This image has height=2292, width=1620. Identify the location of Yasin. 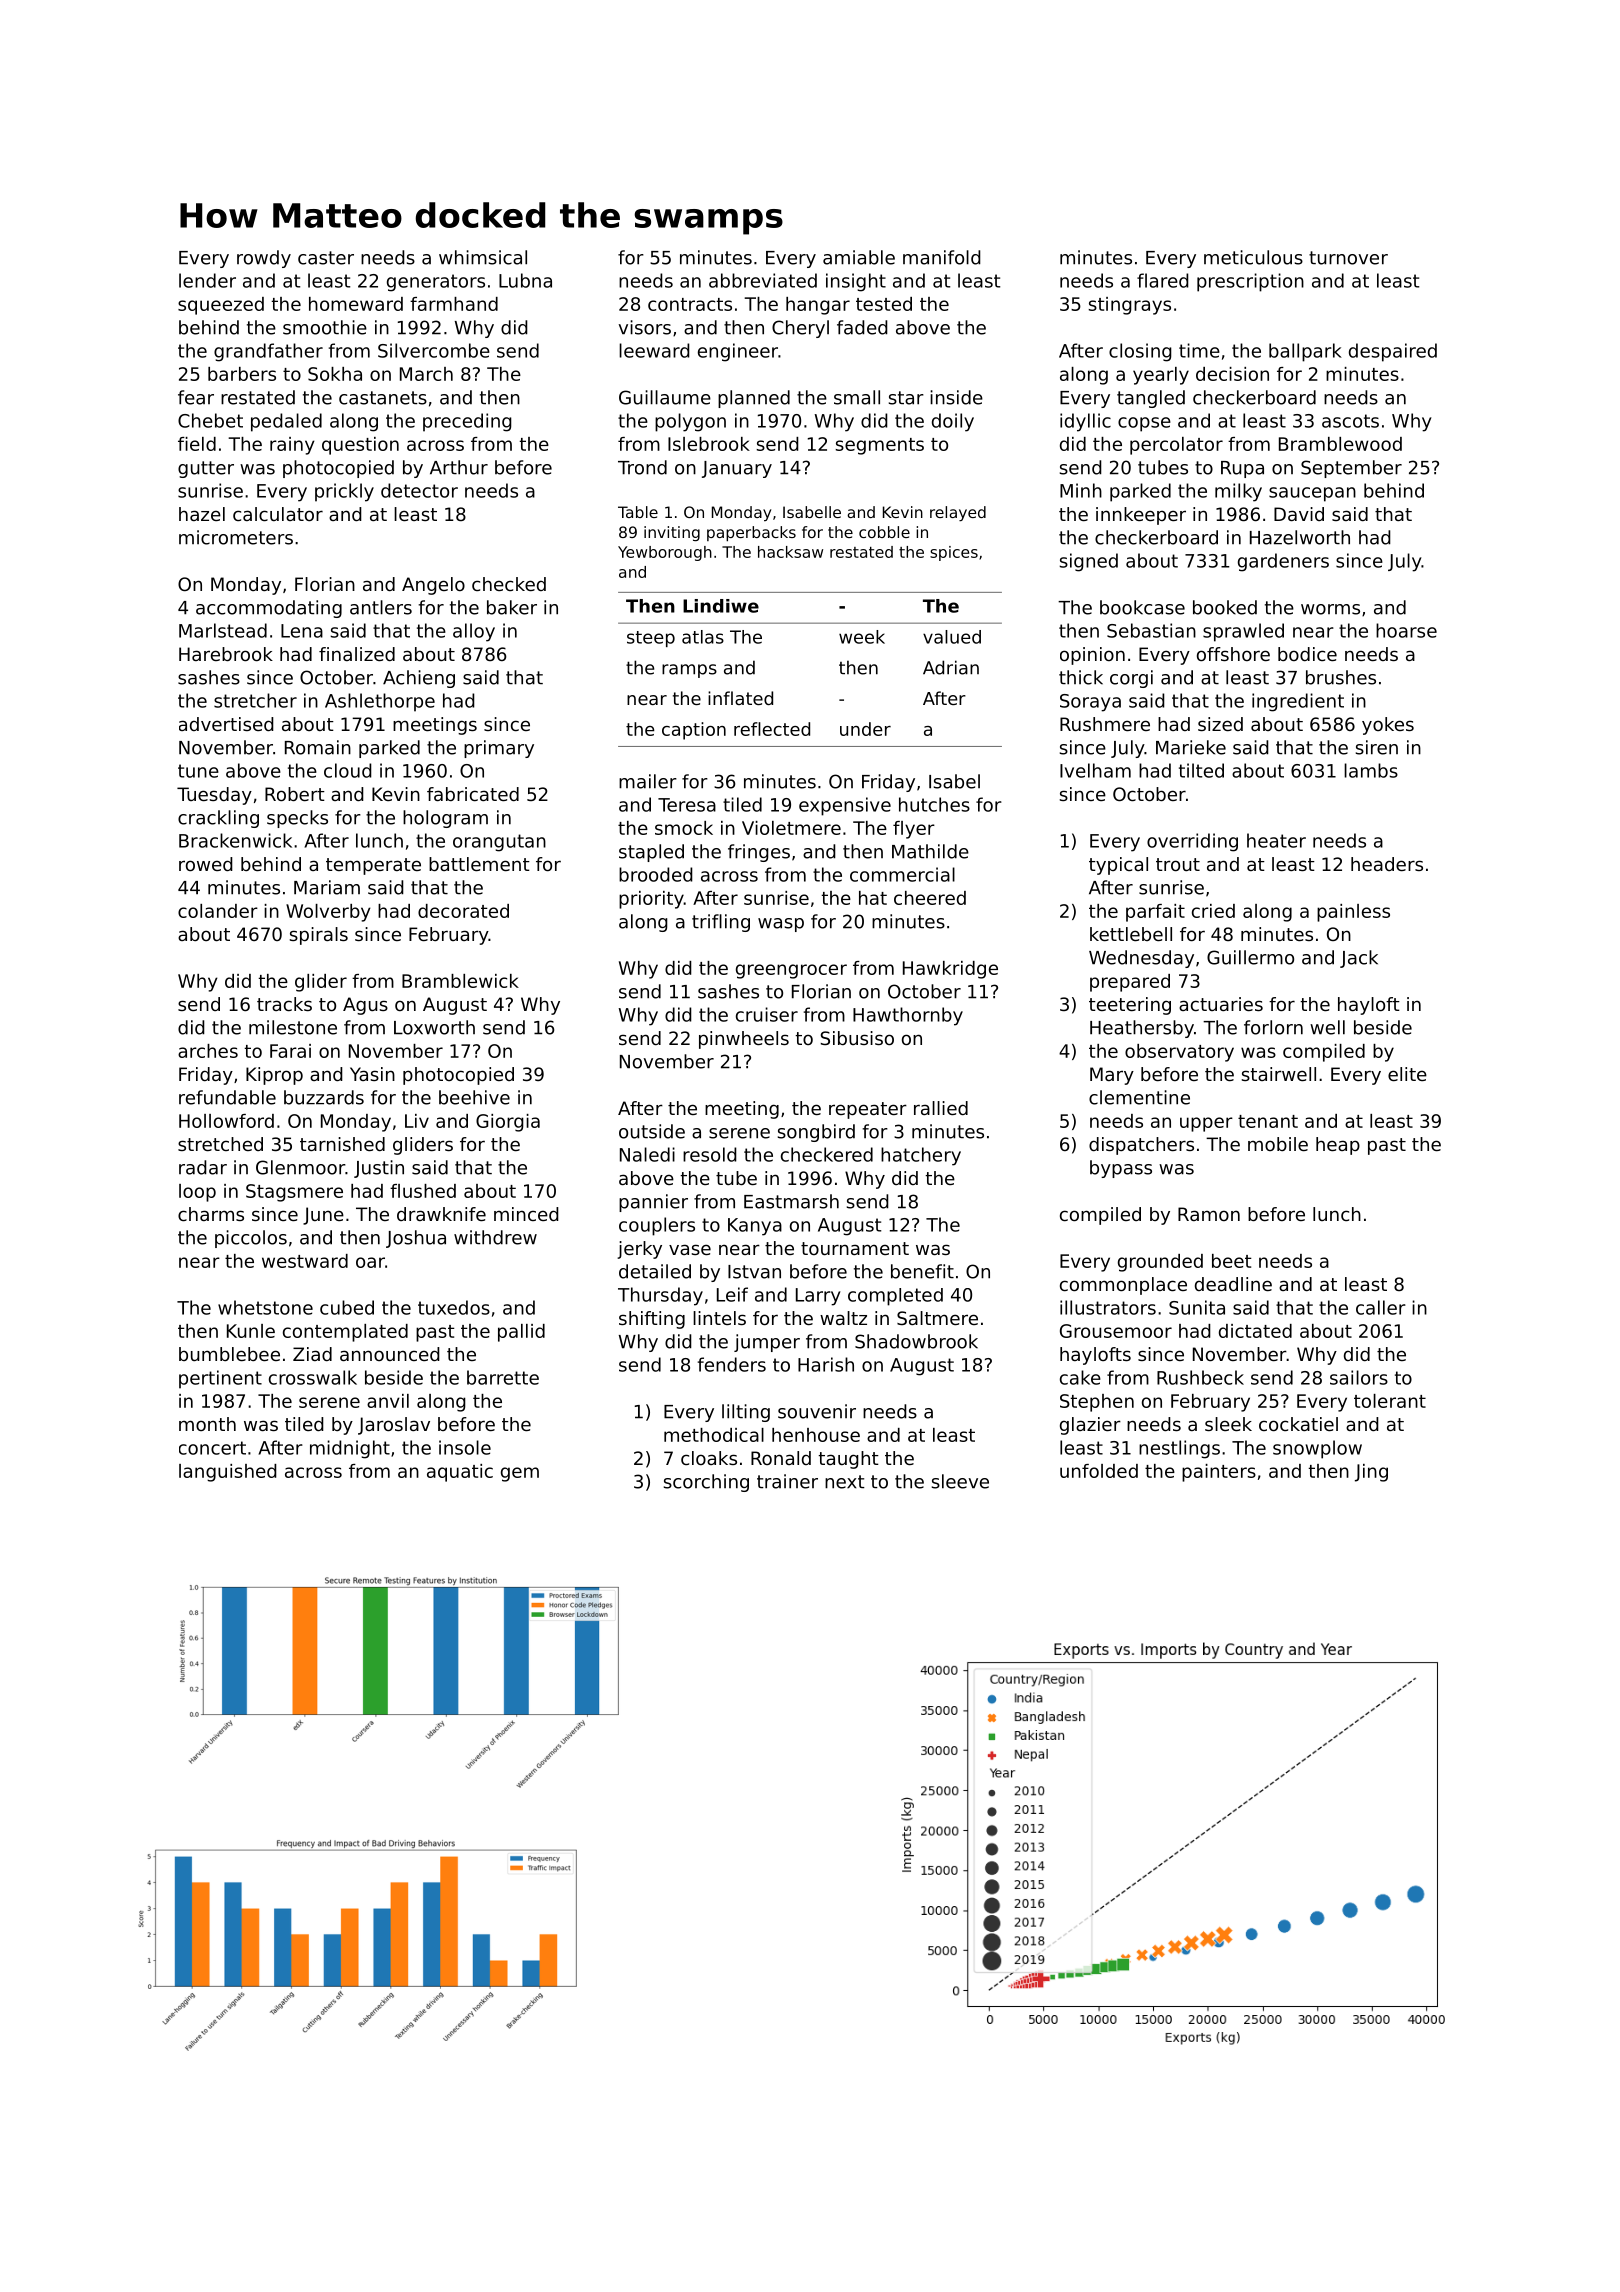
(372, 1074).
